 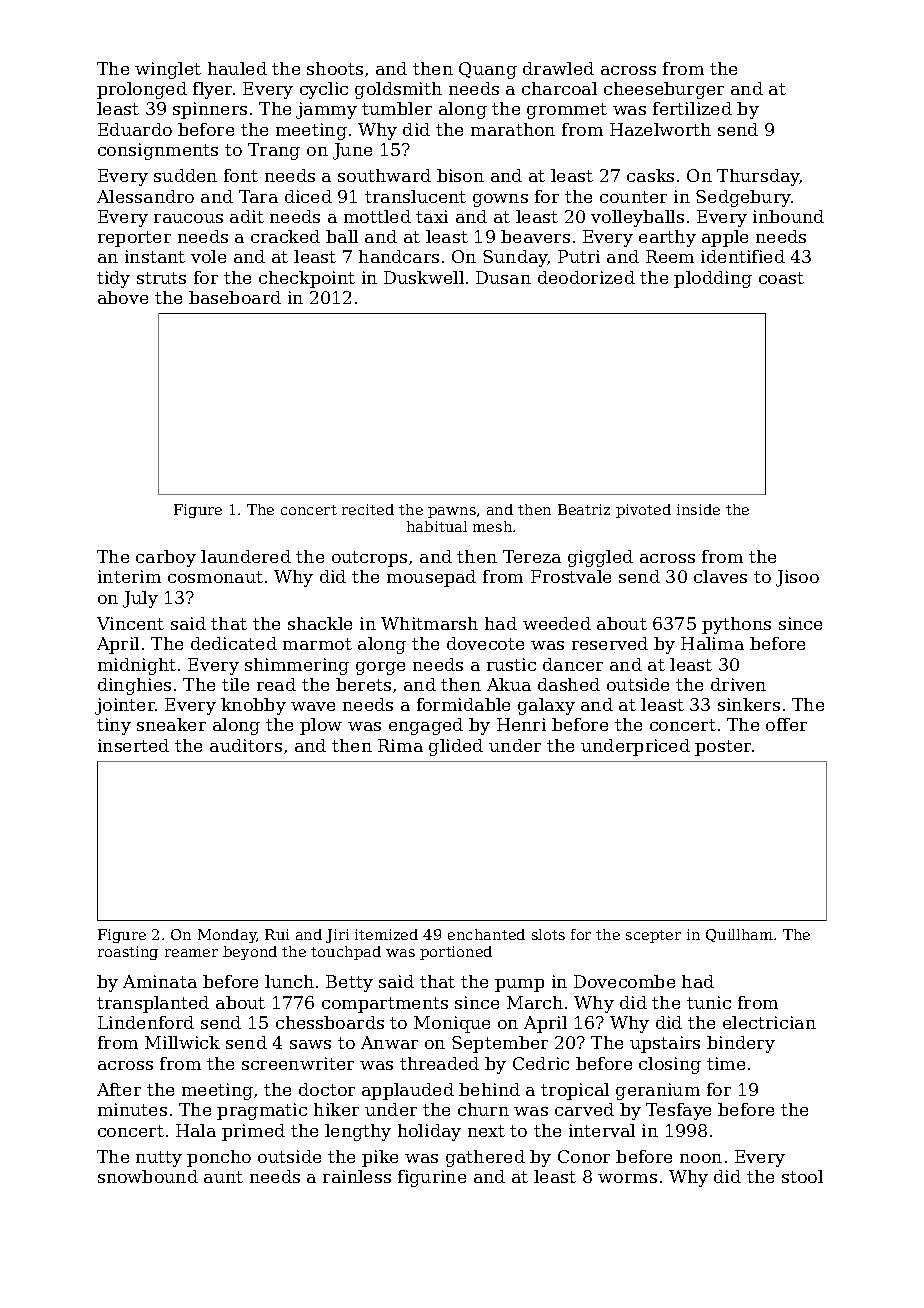 I want to click on touchpad, so click(x=346, y=953).
